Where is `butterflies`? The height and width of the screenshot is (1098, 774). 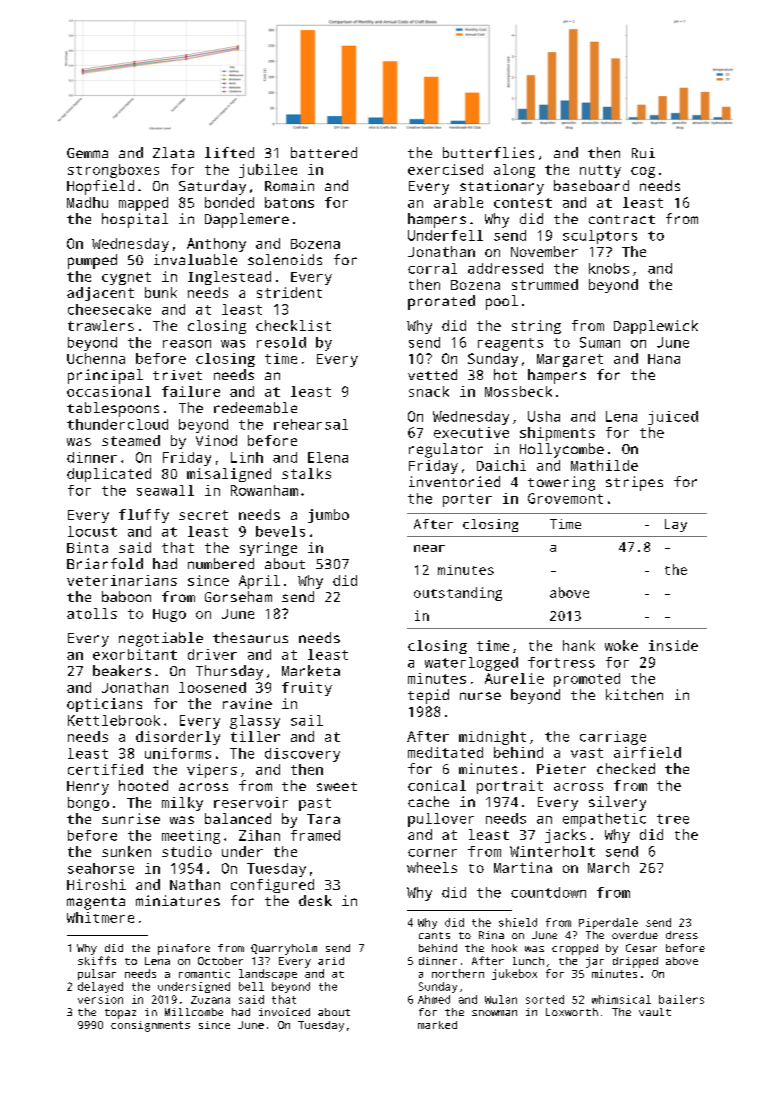 butterflies is located at coordinates (488, 152).
